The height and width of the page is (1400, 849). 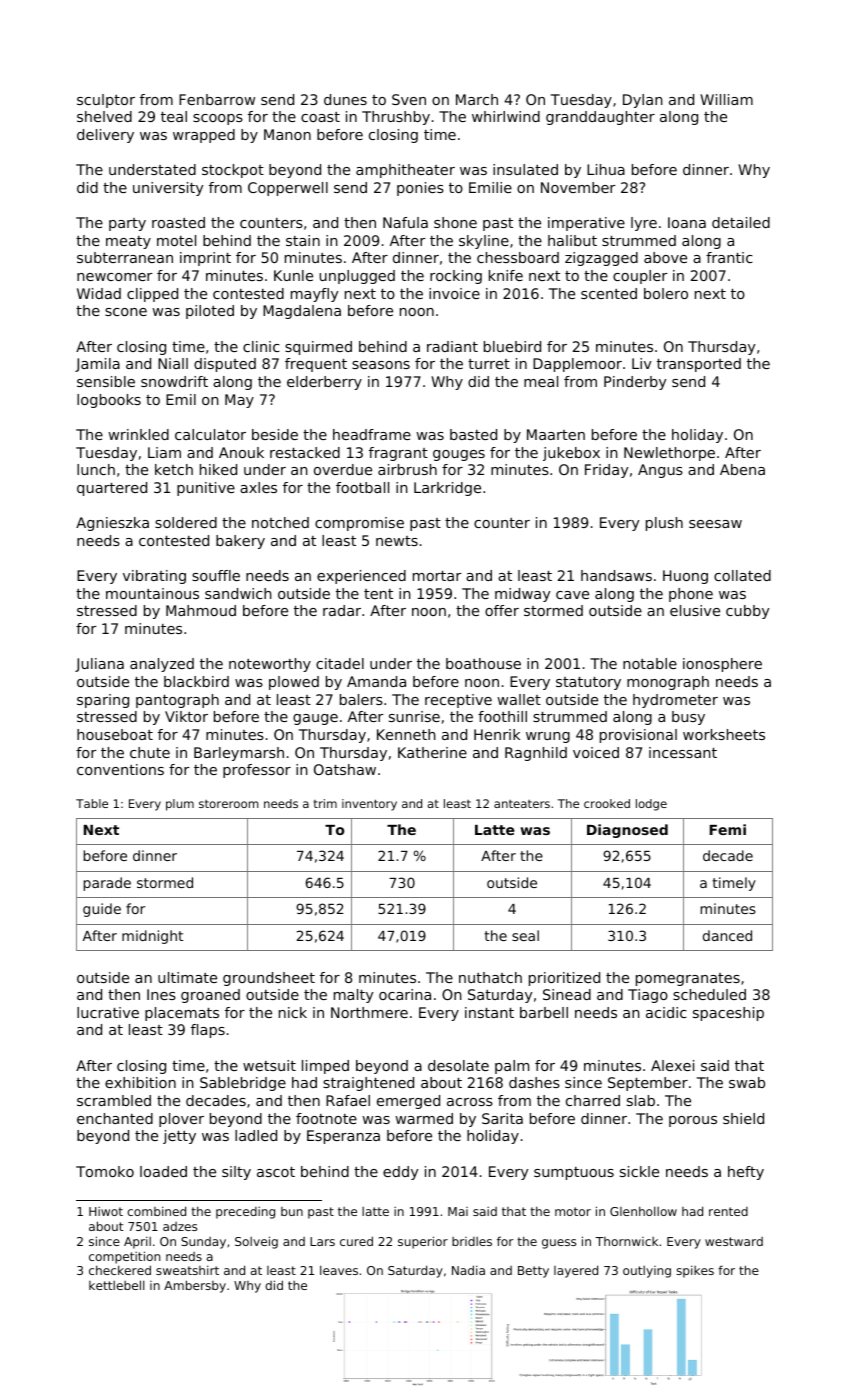 What do you see at coordinates (238, 593) in the page?
I see `sandwich` at bounding box center [238, 593].
